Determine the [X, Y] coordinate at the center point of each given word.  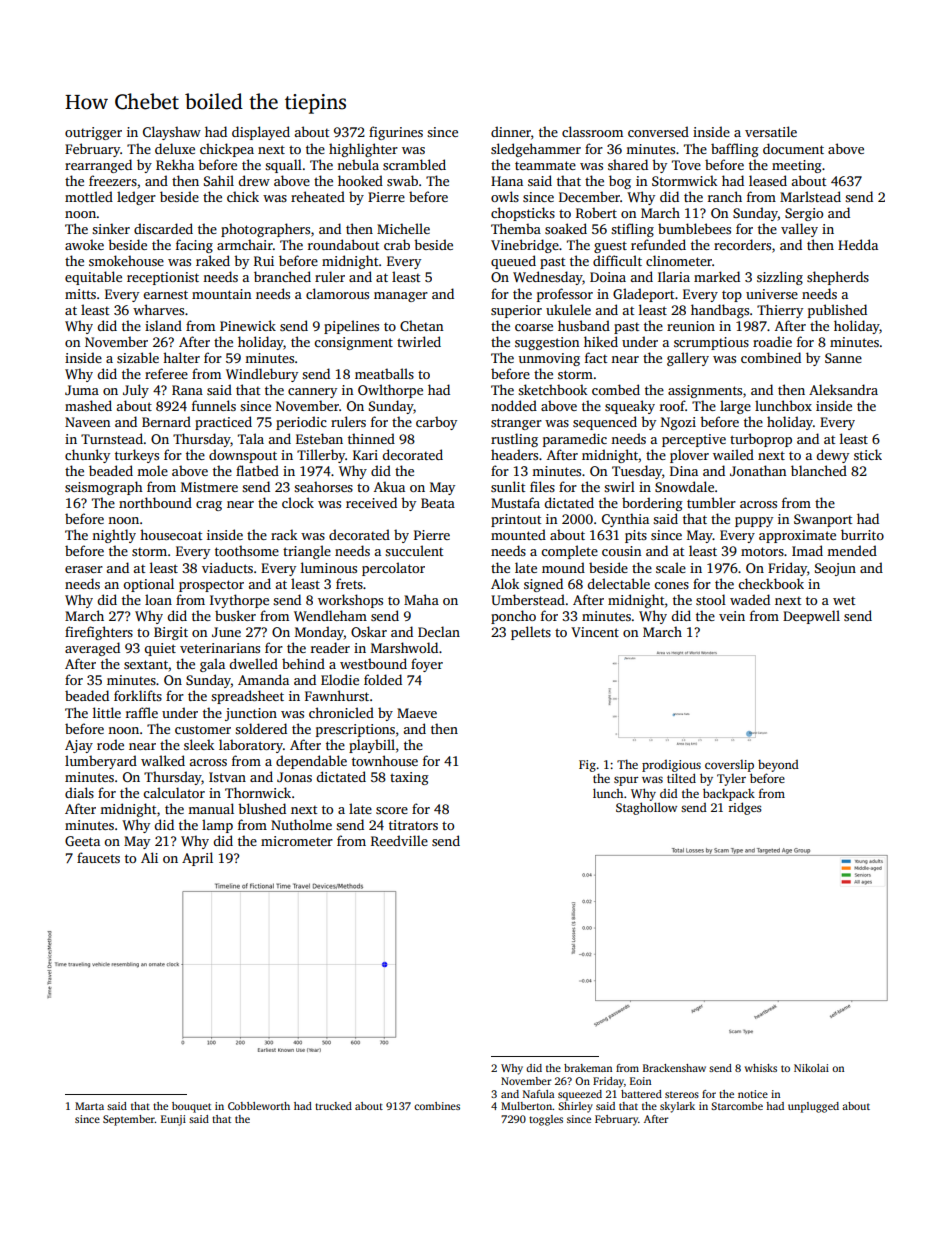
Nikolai [811, 1068]
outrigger [93, 133]
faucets [98, 857]
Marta [89, 1106]
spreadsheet [247, 697]
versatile [771, 131]
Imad [807, 550]
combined [771, 357]
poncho [513, 617]
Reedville [399, 840]
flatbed [257, 470]
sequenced [605, 423]
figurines [396, 133]
